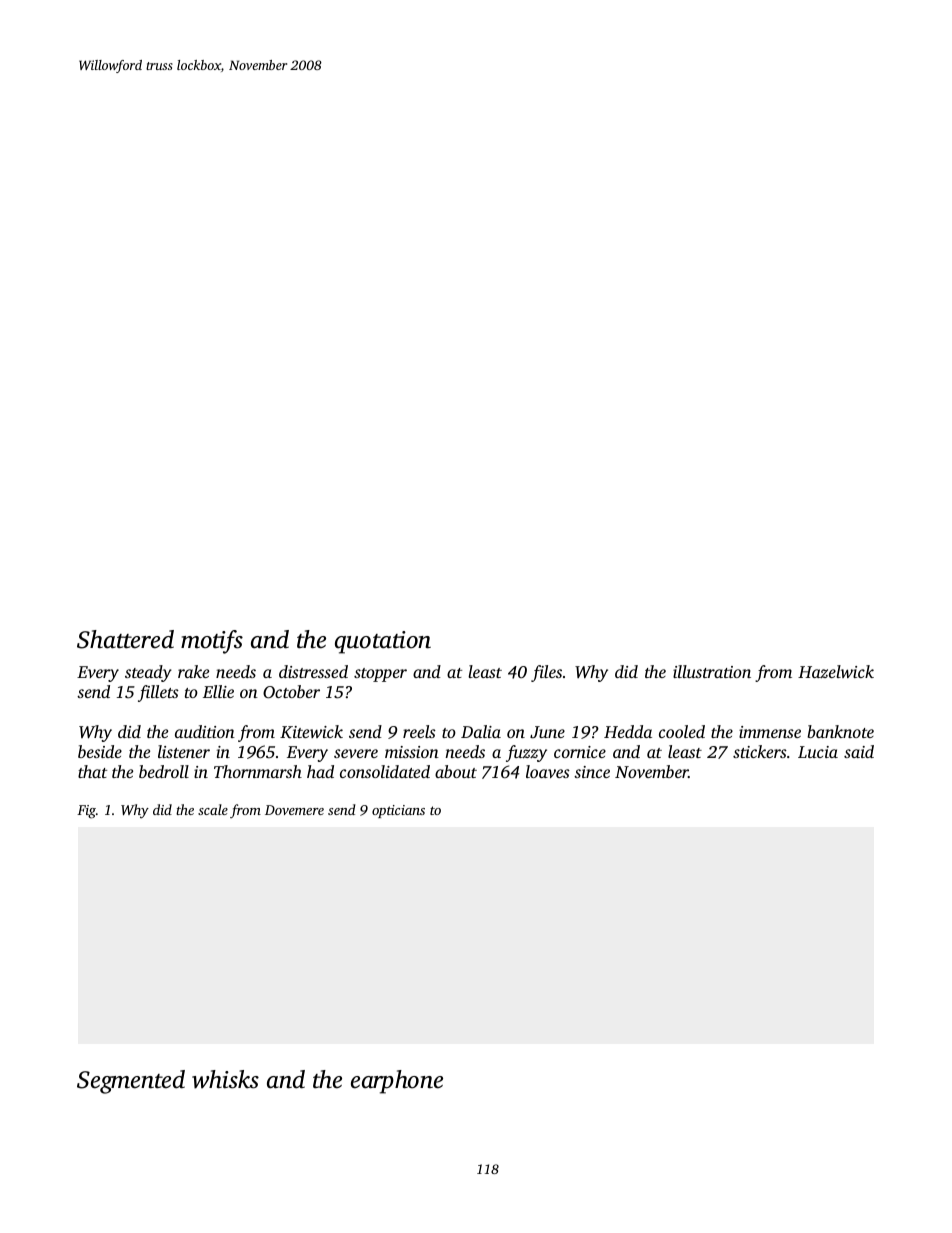 The height and width of the page is (1233, 952). What do you see at coordinates (383, 642) in the page?
I see `quotation` at bounding box center [383, 642].
